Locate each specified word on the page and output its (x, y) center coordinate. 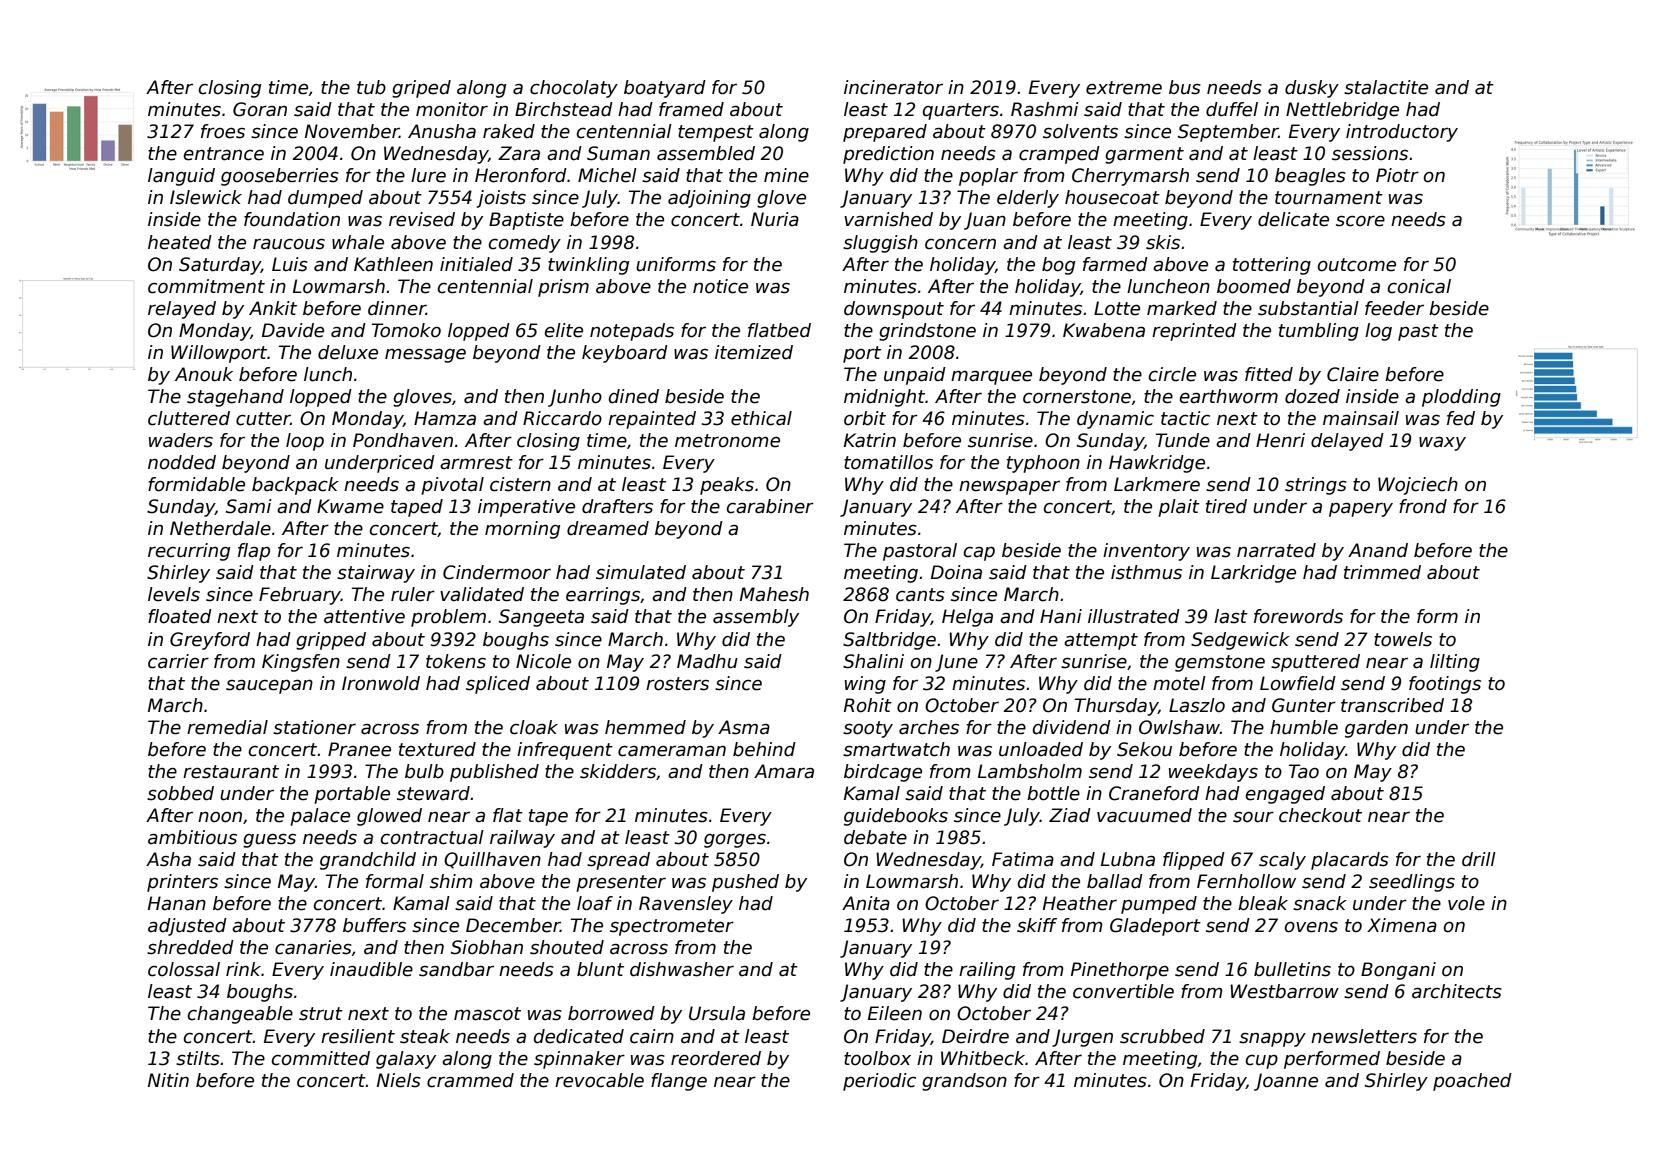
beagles (1310, 177)
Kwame (350, 506)
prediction (888, 155)
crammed (470, 1080)
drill (1479, 859)
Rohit (868, 705)
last (1231, 616)
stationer (314, 727)
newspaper (1009, 487)
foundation (292, 219)
